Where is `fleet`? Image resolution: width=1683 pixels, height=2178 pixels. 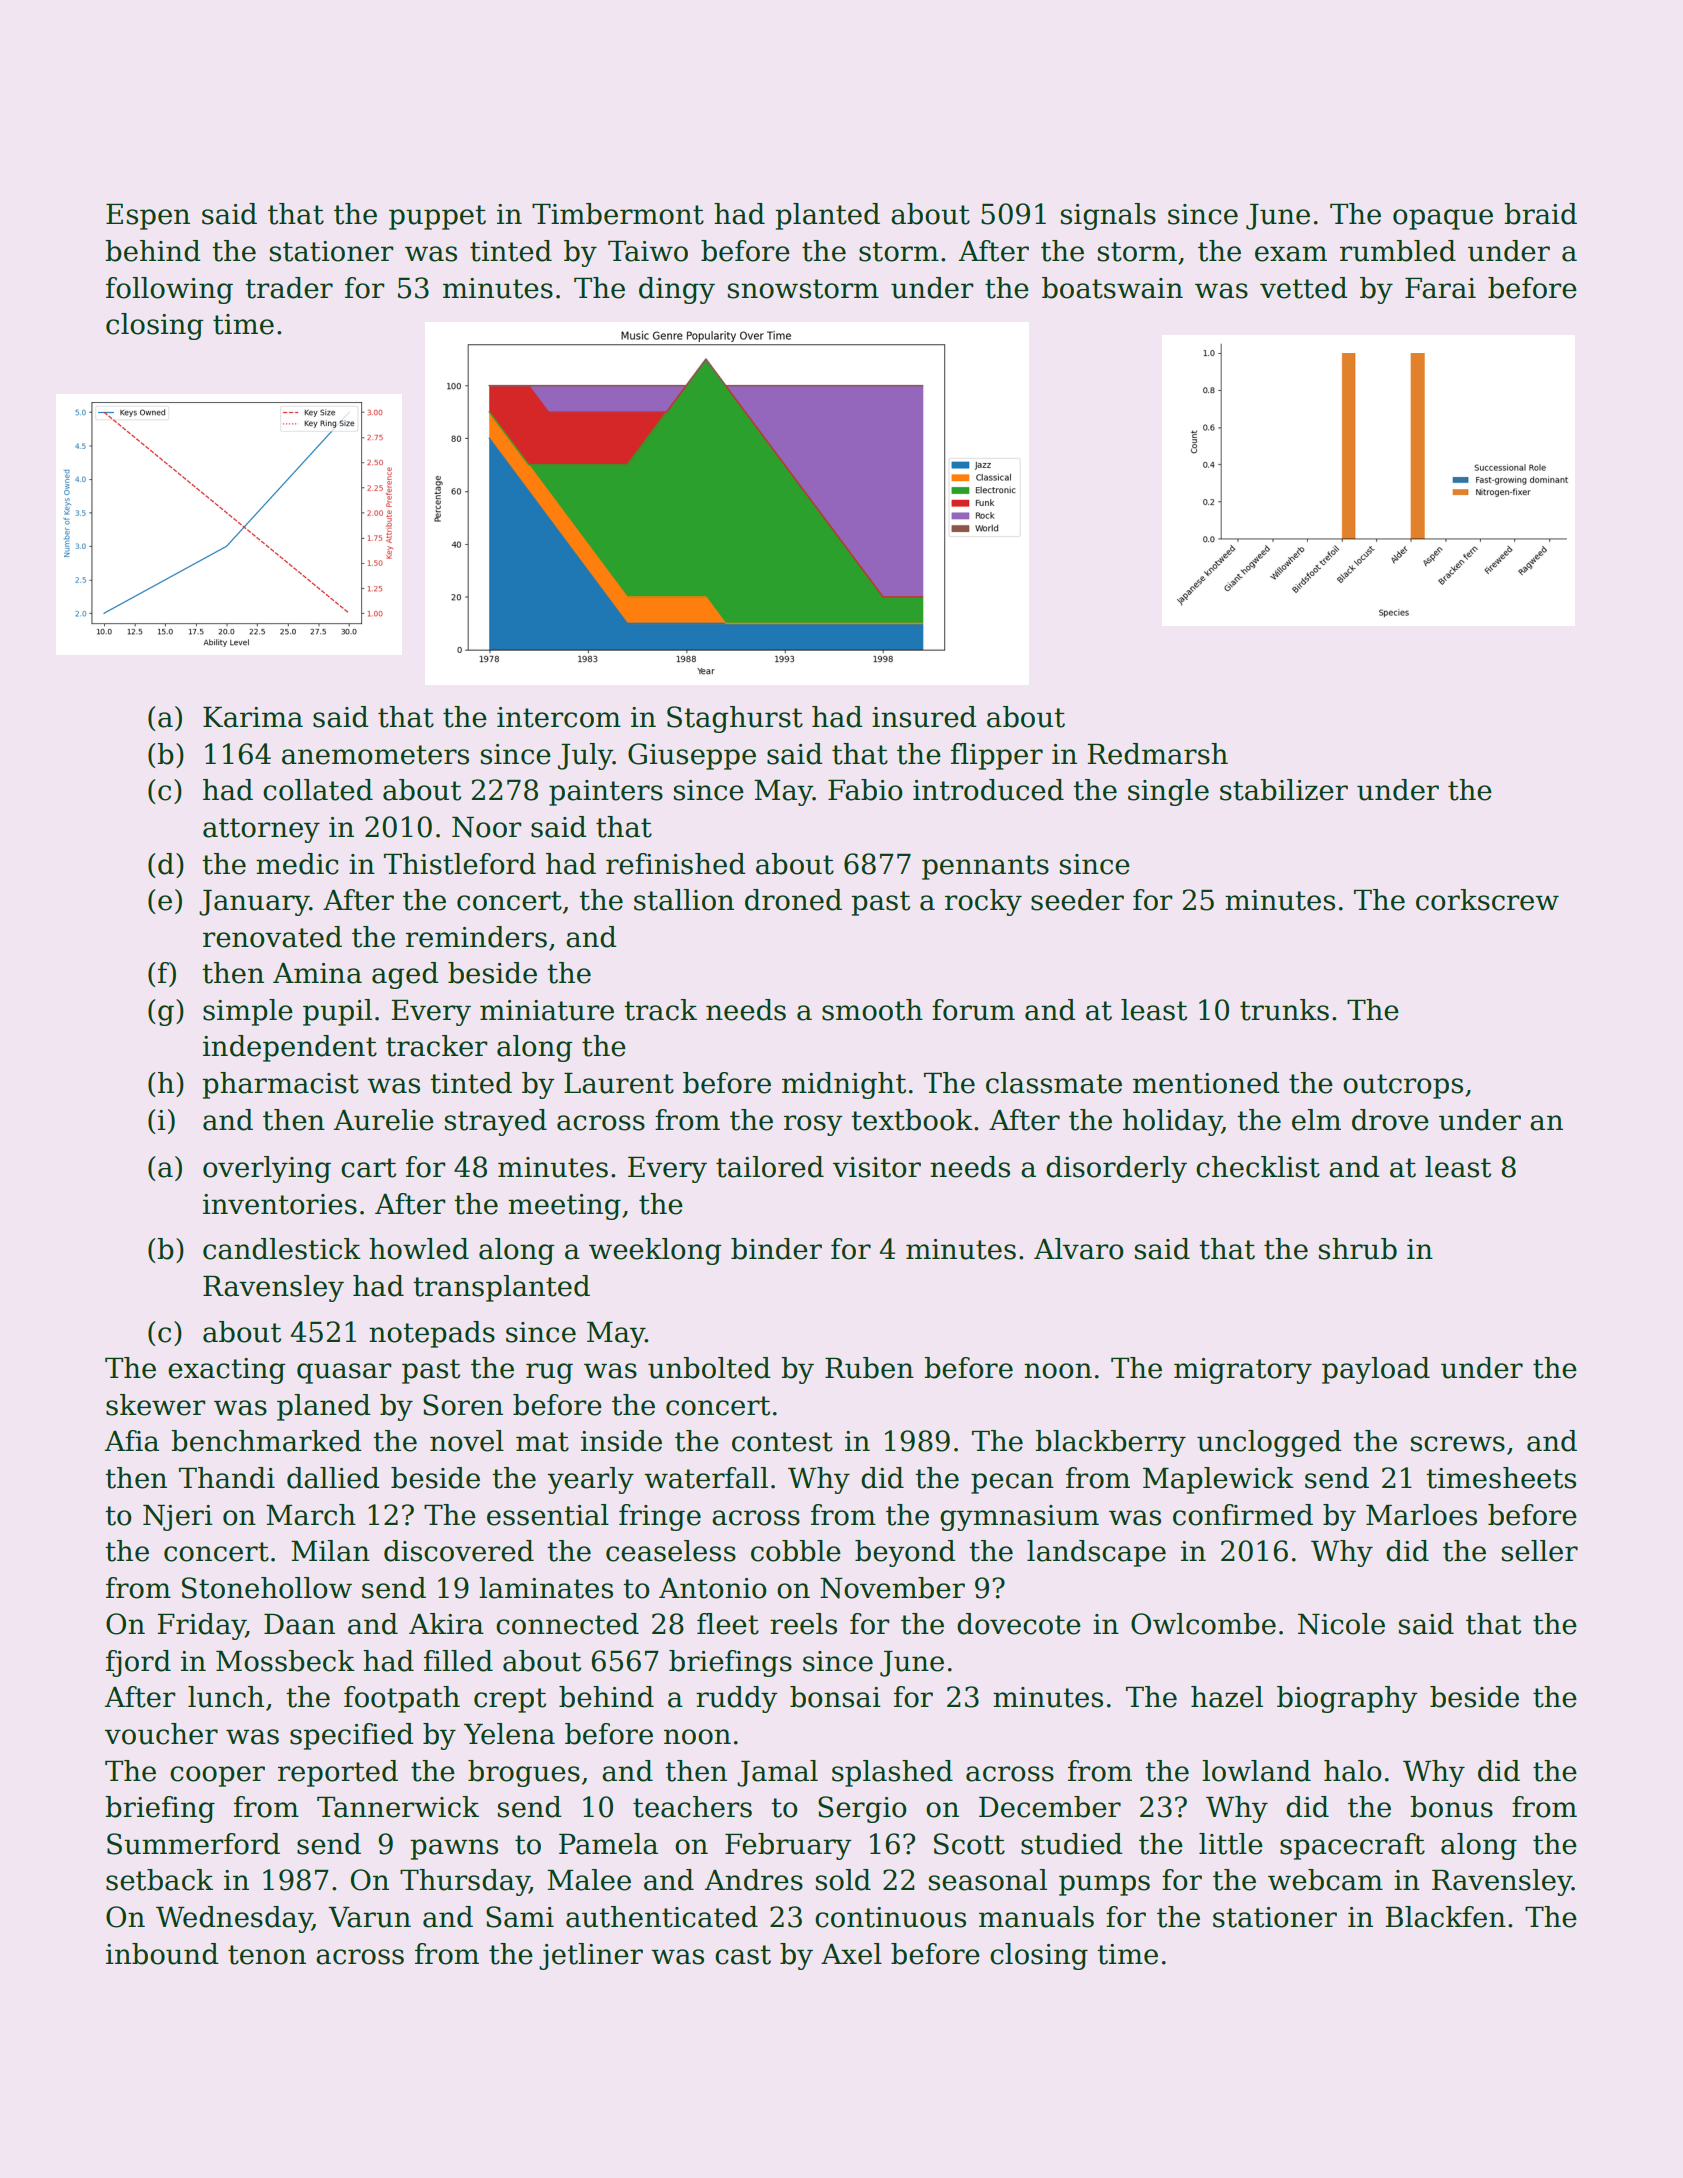
fleet is located at coordinates (728, 1624).
